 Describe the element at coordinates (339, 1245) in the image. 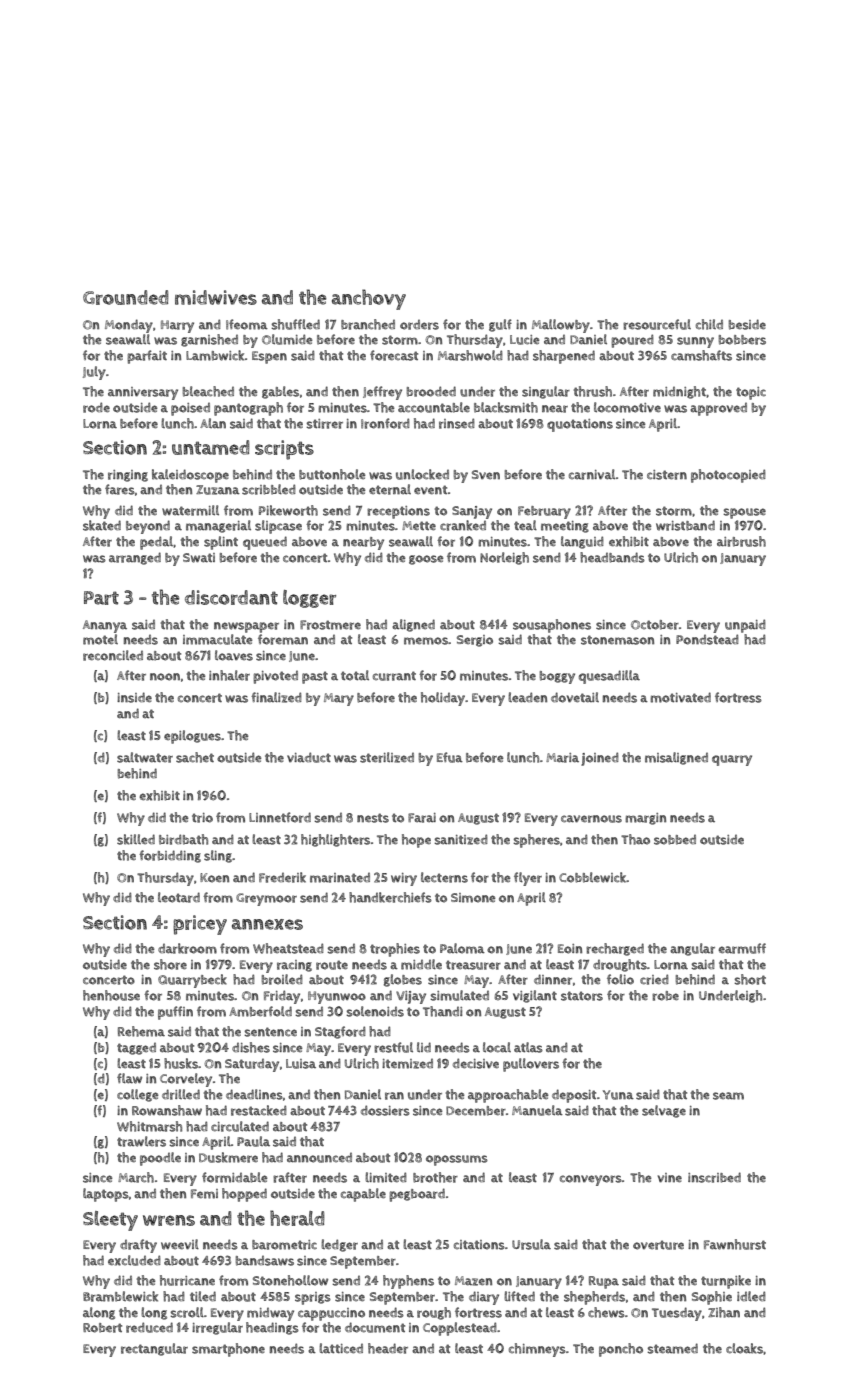

I see `ledger` at that location.
